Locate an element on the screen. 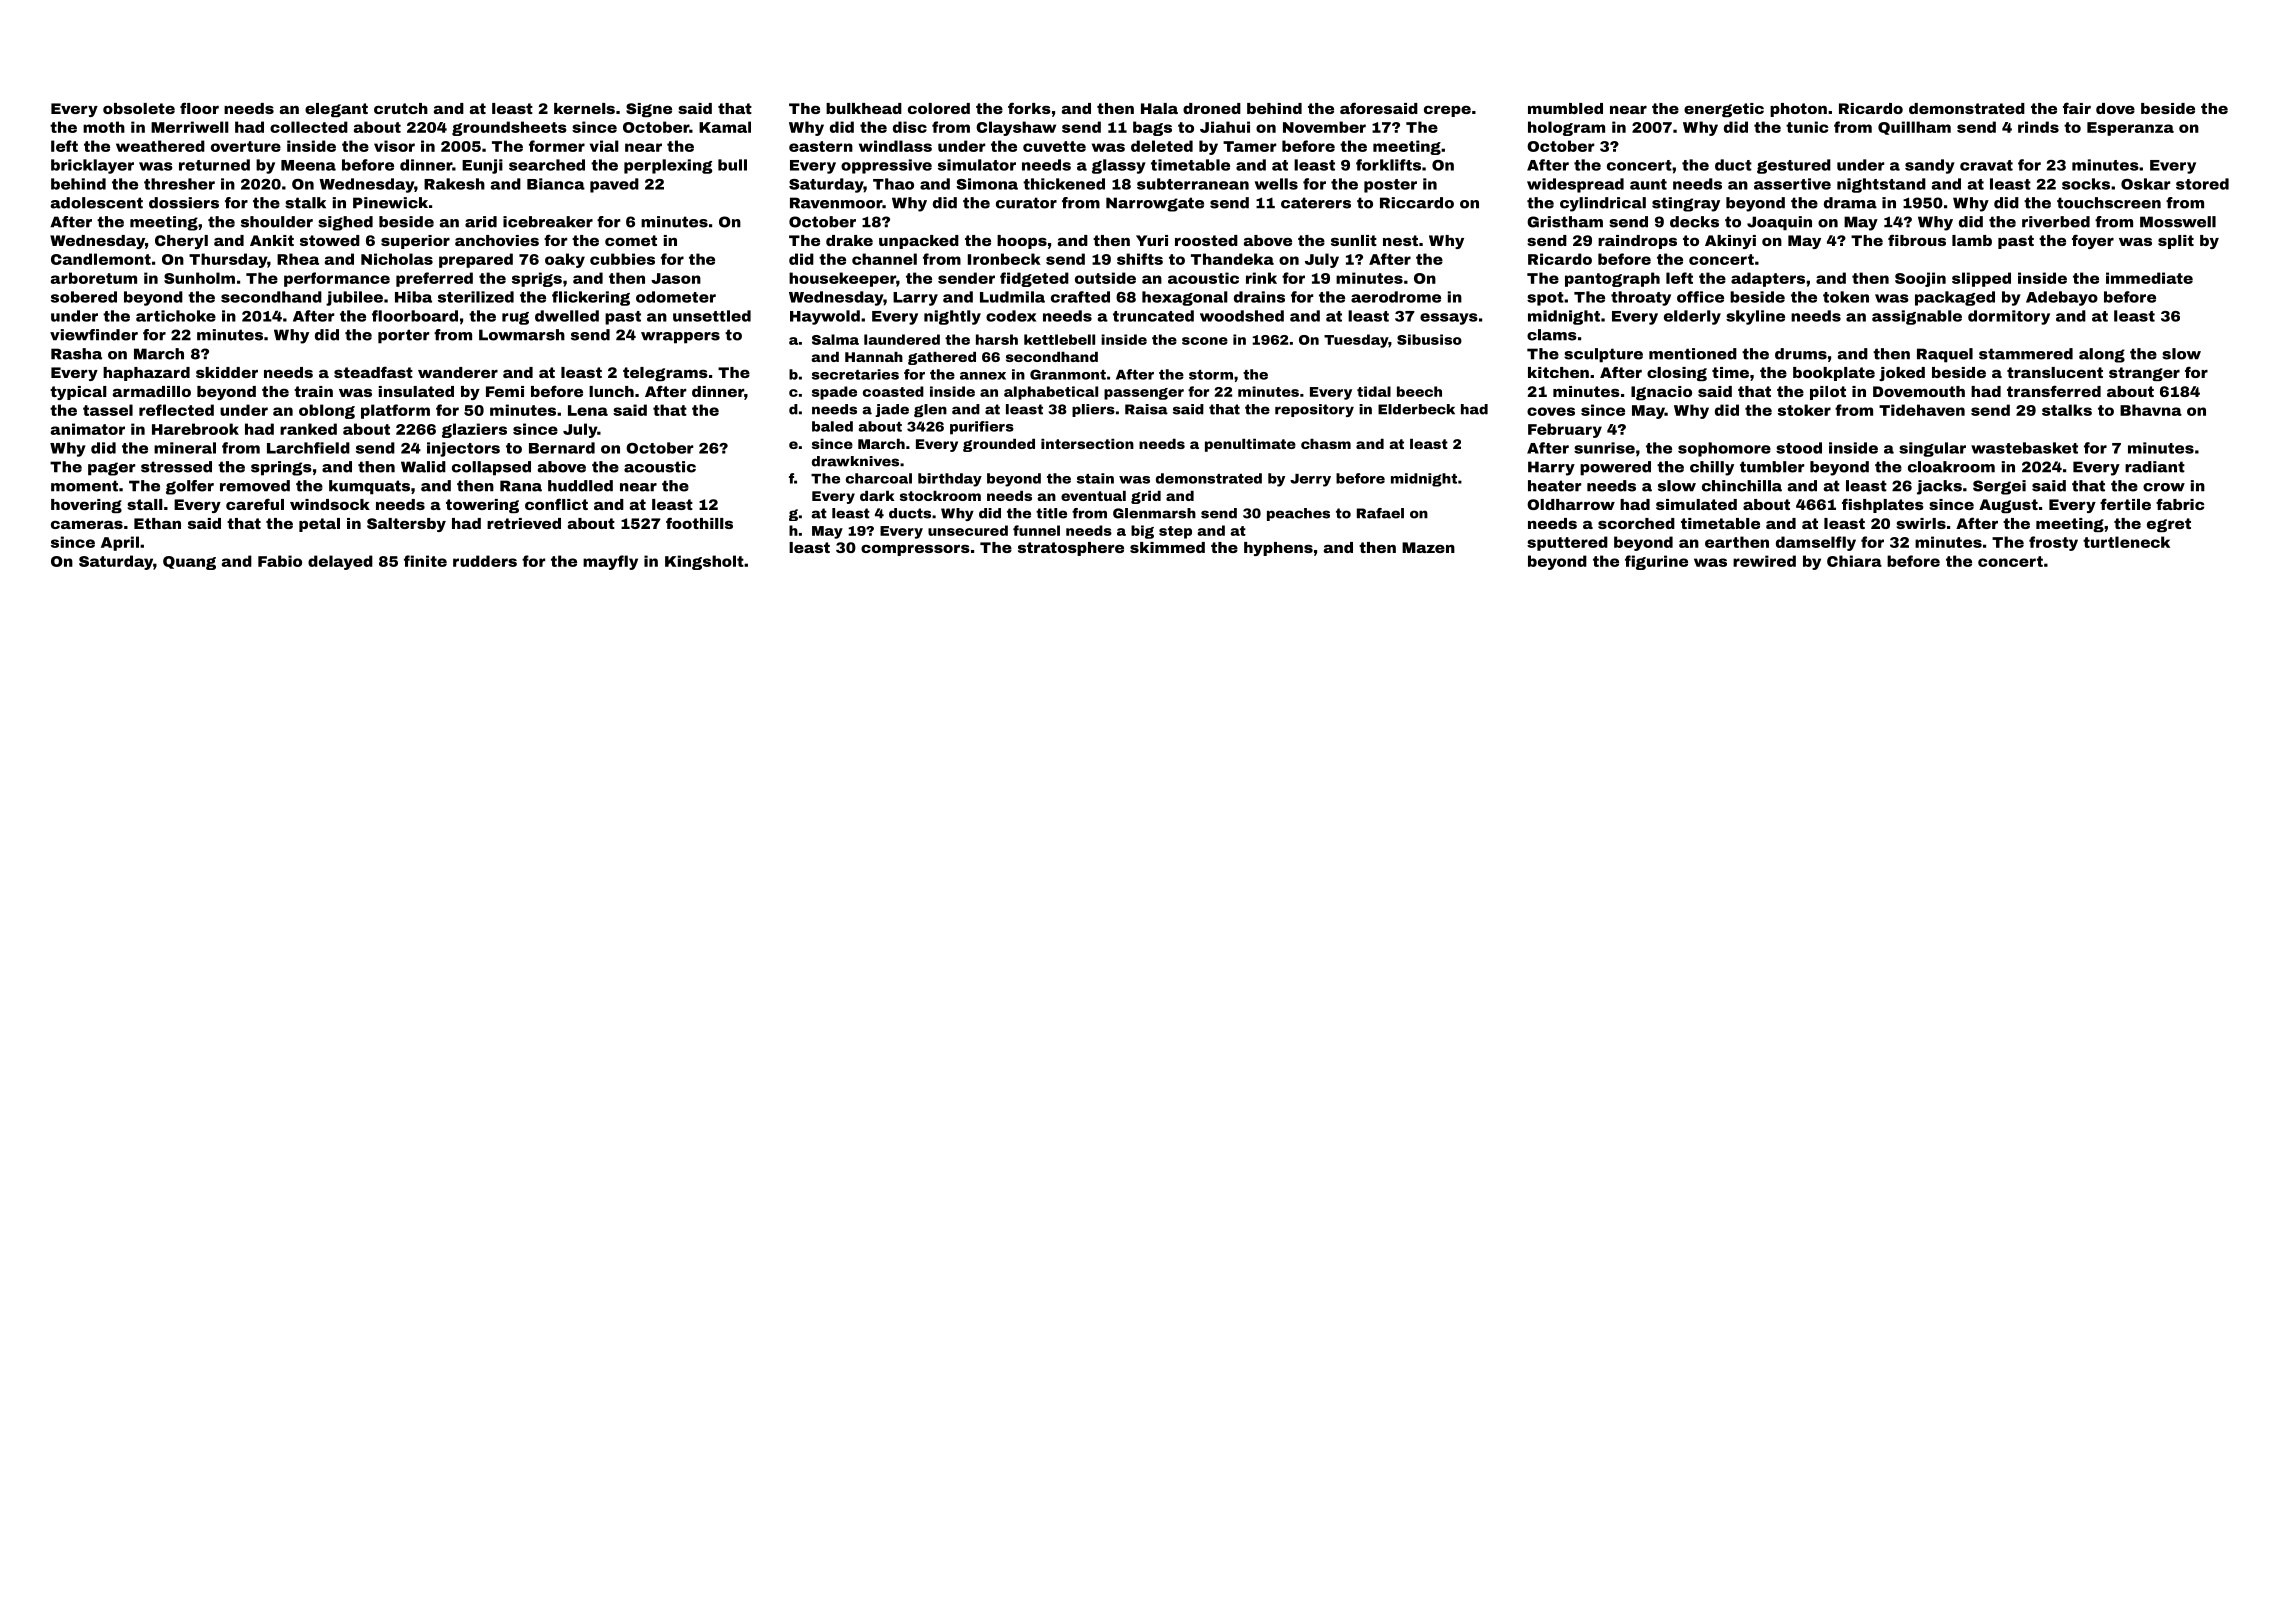  skidder is located at coordinates (227, 372).
